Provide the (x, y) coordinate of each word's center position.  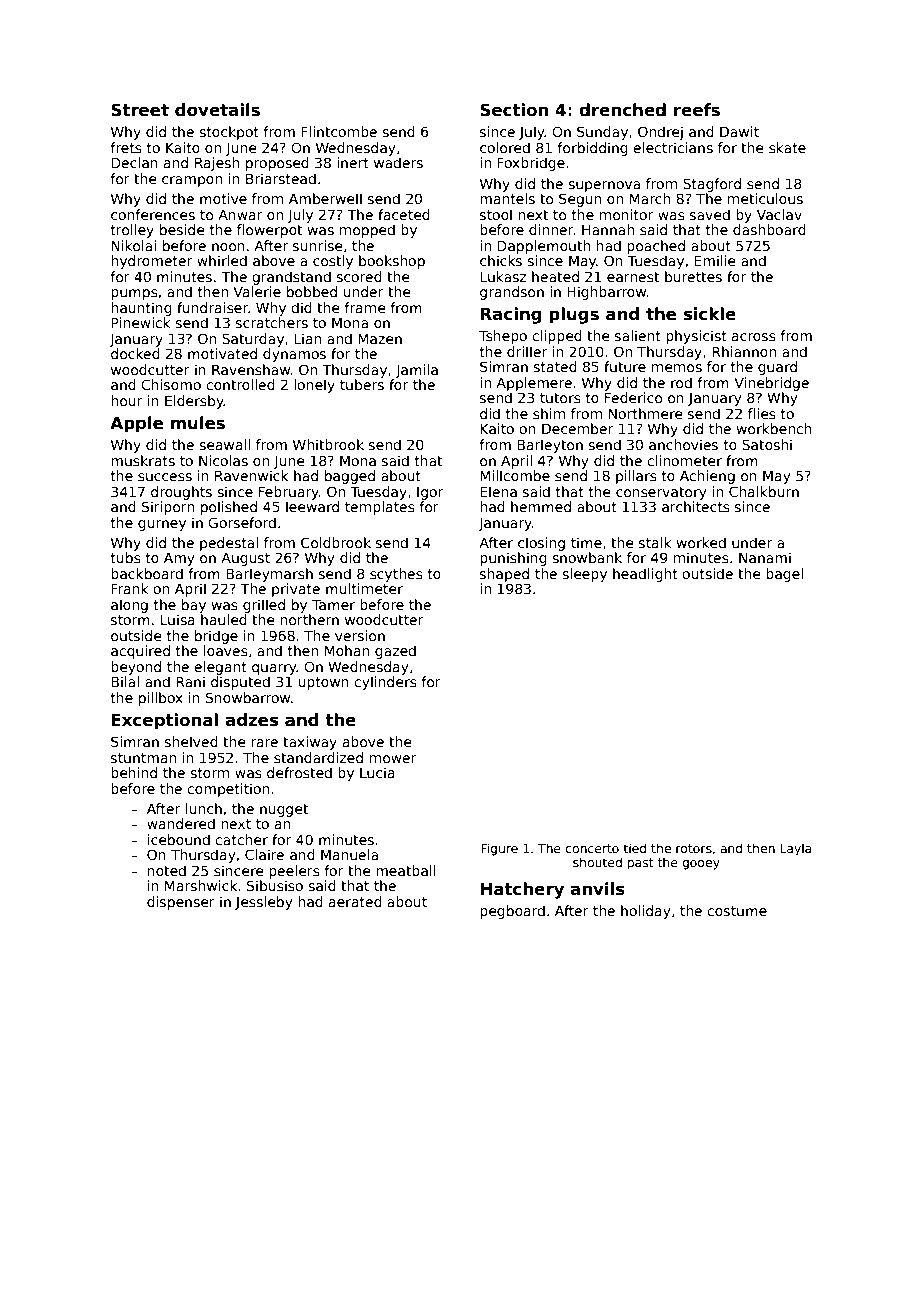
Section (514, 110)
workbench (774, 428)
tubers (362, 384)
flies (762, 413)
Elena (498, 491)
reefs (697, 110)
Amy (179, 559)
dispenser (181, 903)
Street (140, 110)
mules (198, 423)
